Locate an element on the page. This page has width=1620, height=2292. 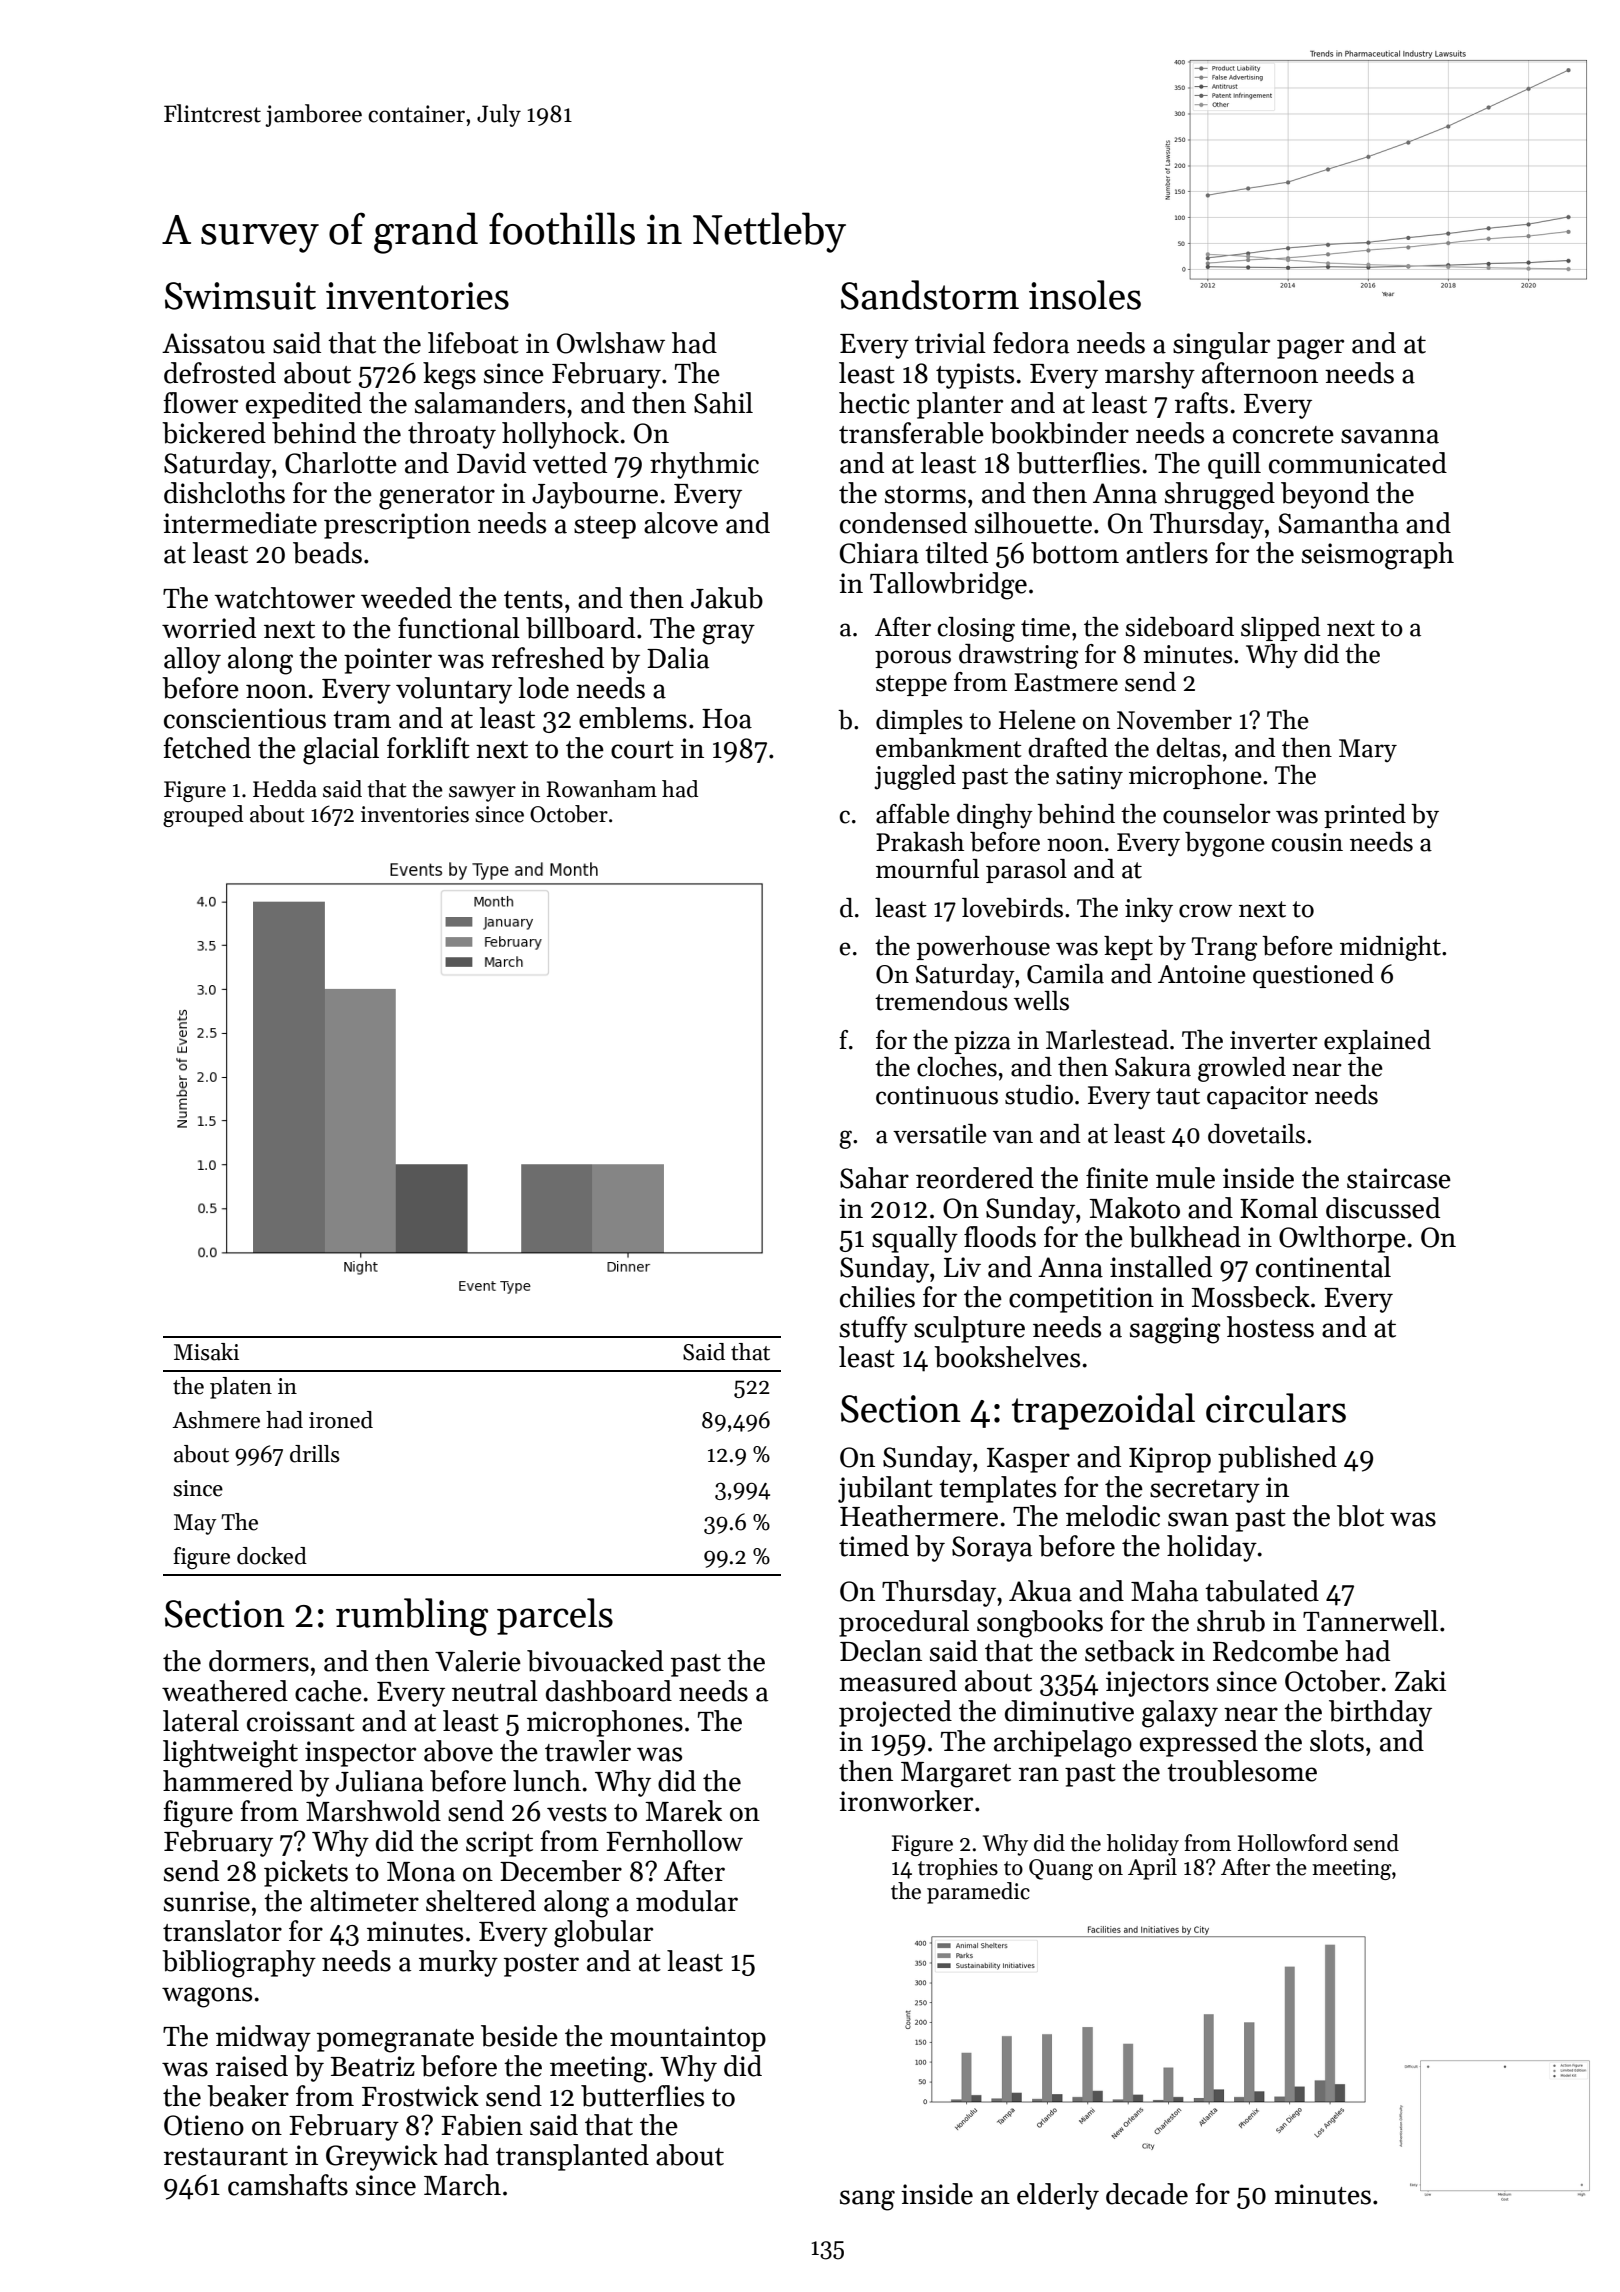
ironed is located at coordinates (341, 1420).
